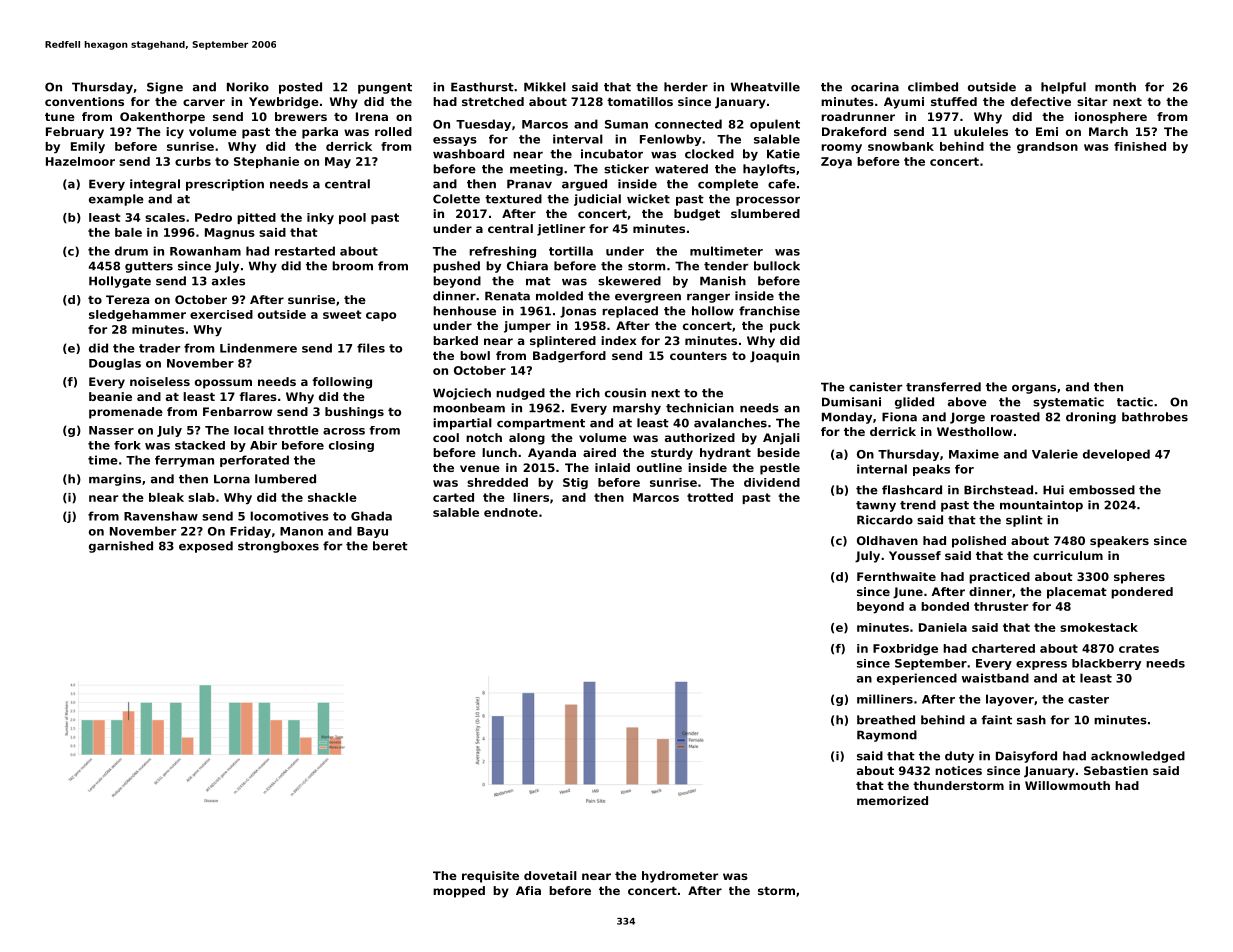  Describe the element at coordinates (545, 87) in the screenshot. I see `Mikkel` at that location.
